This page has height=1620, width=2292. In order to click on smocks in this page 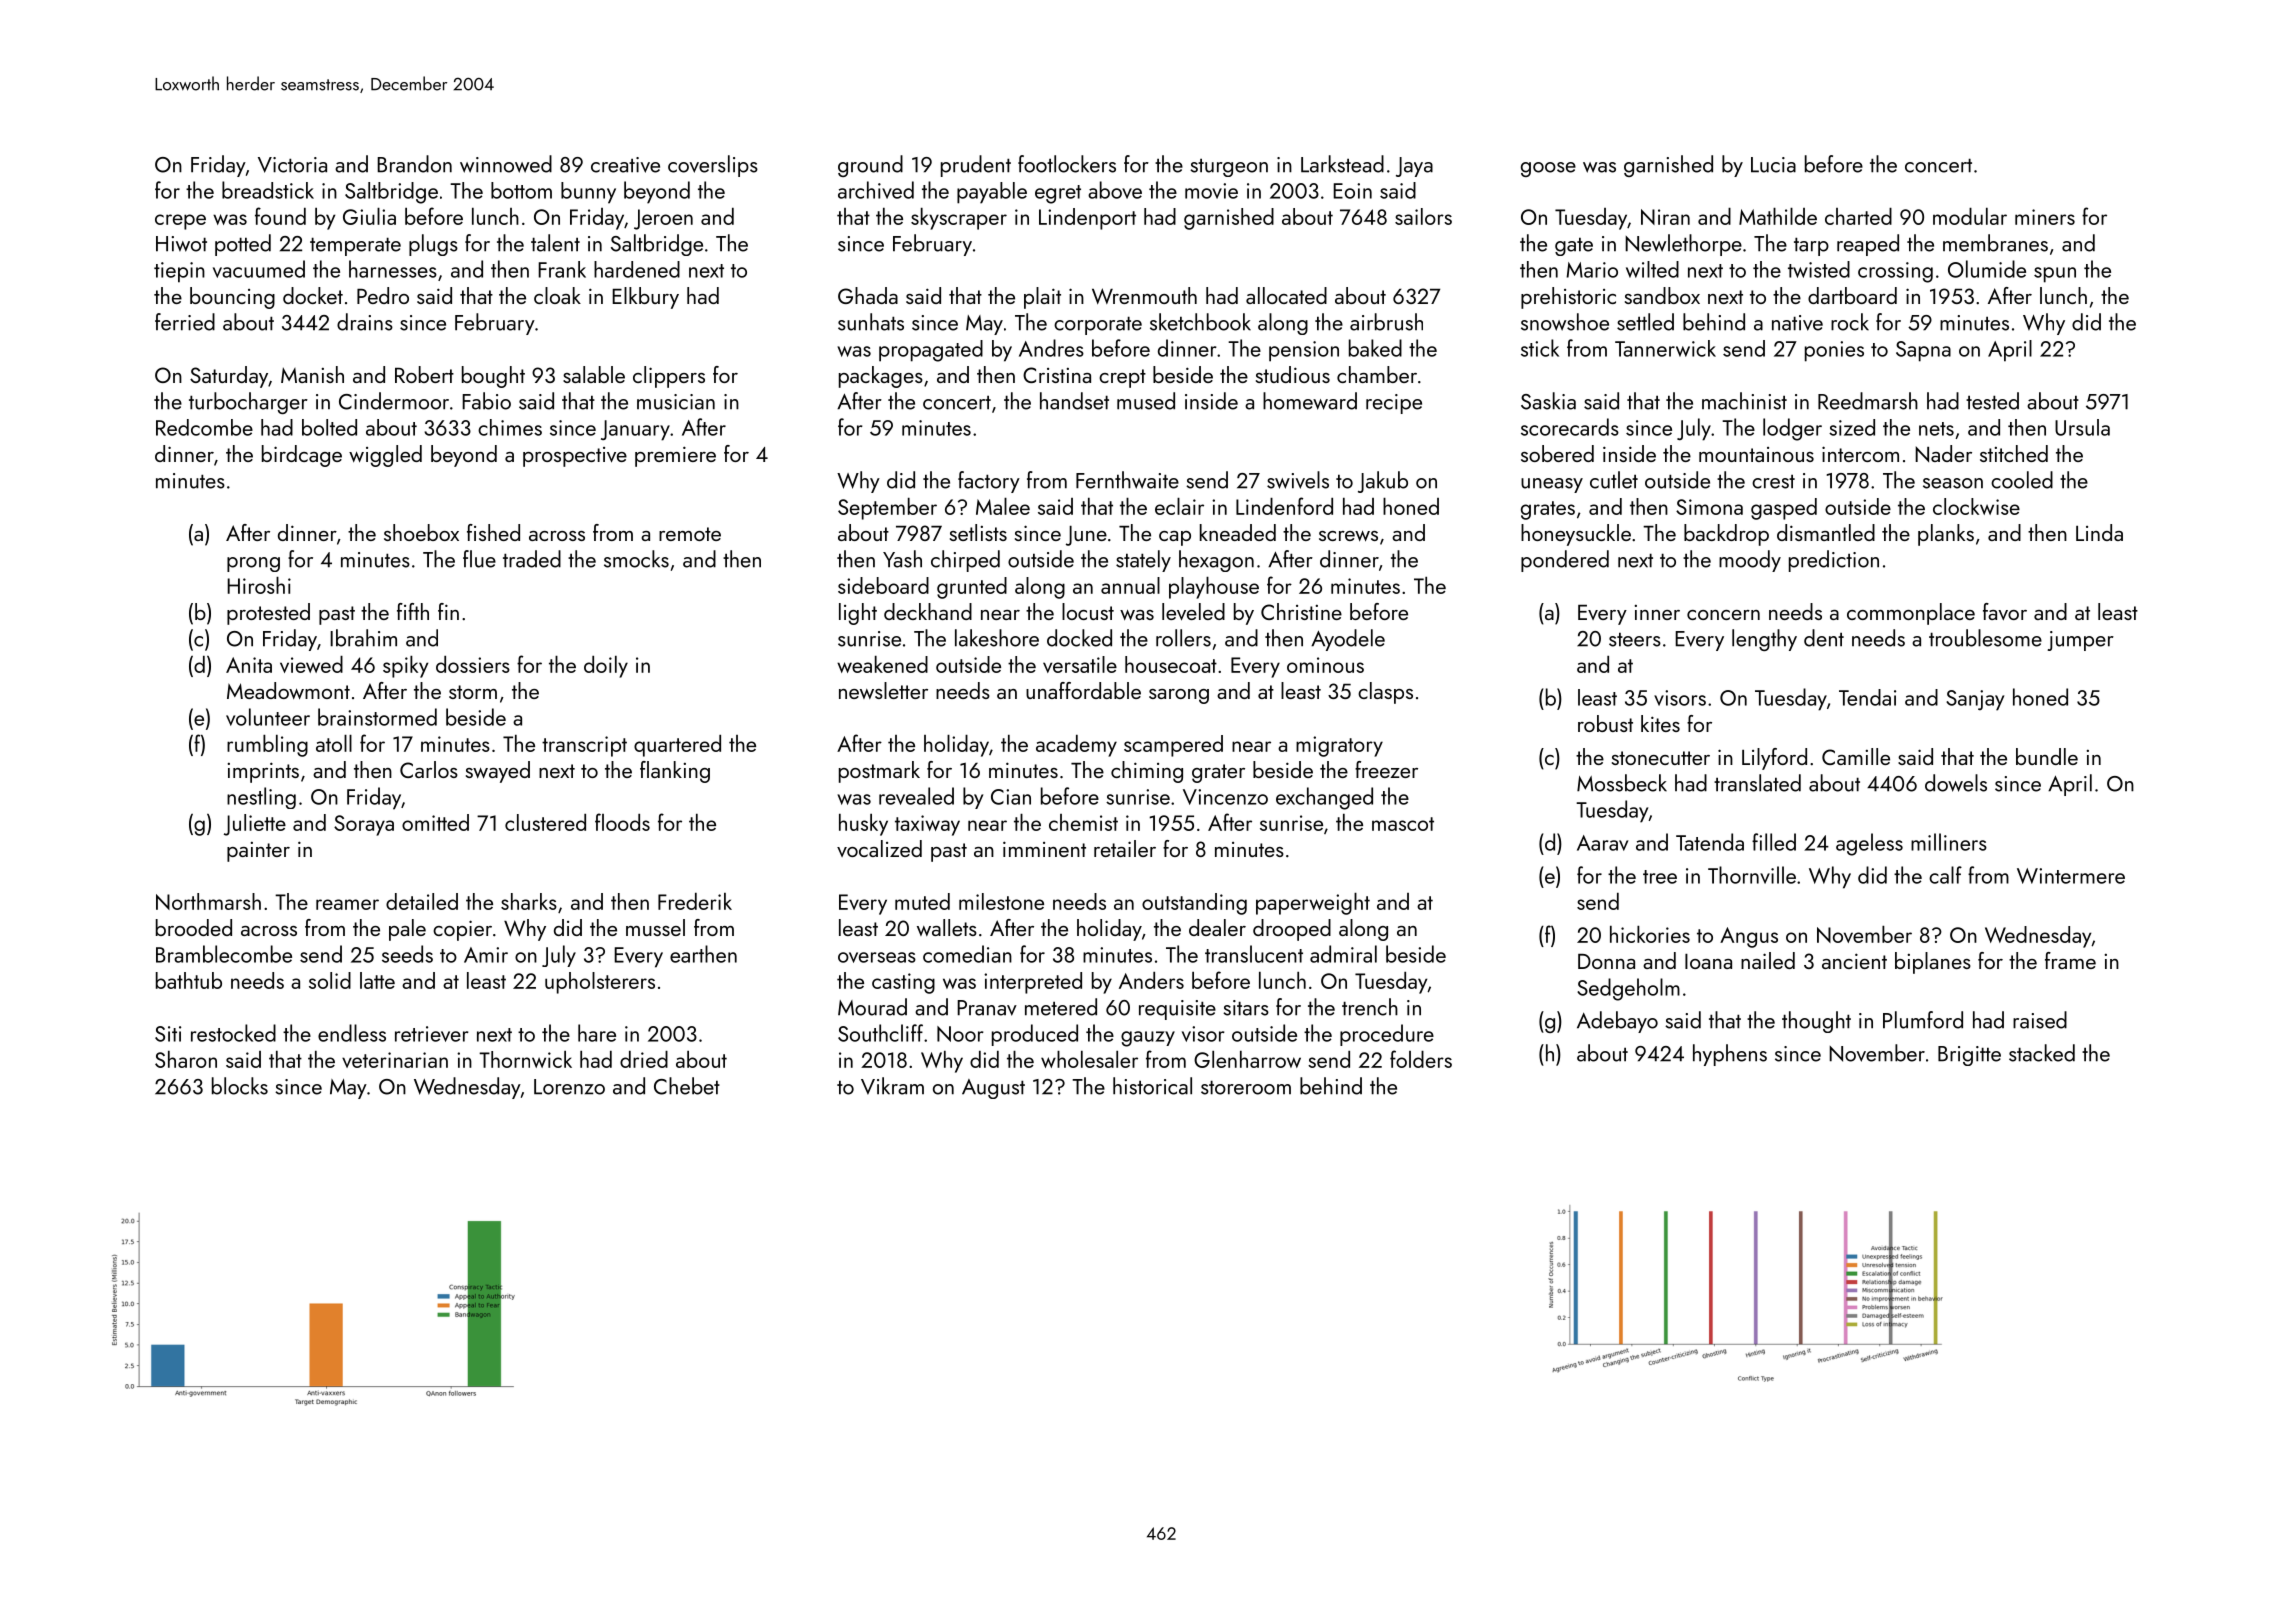, I will do `click(636, 559)`.
